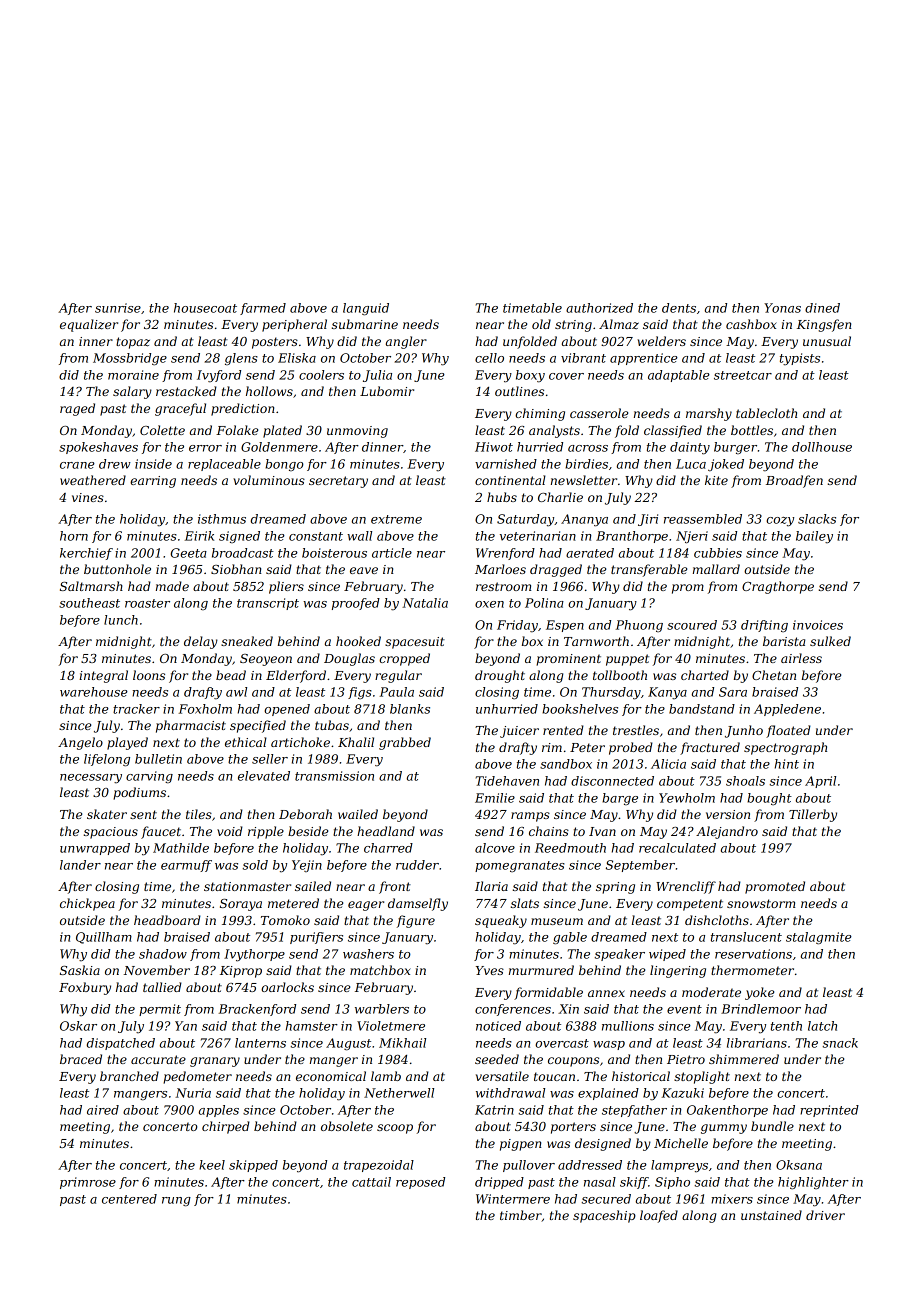 The image size is (924, 1308). Describe the element at coordinates (619, 955) in the screenshot. I see `speaker` at that location.
